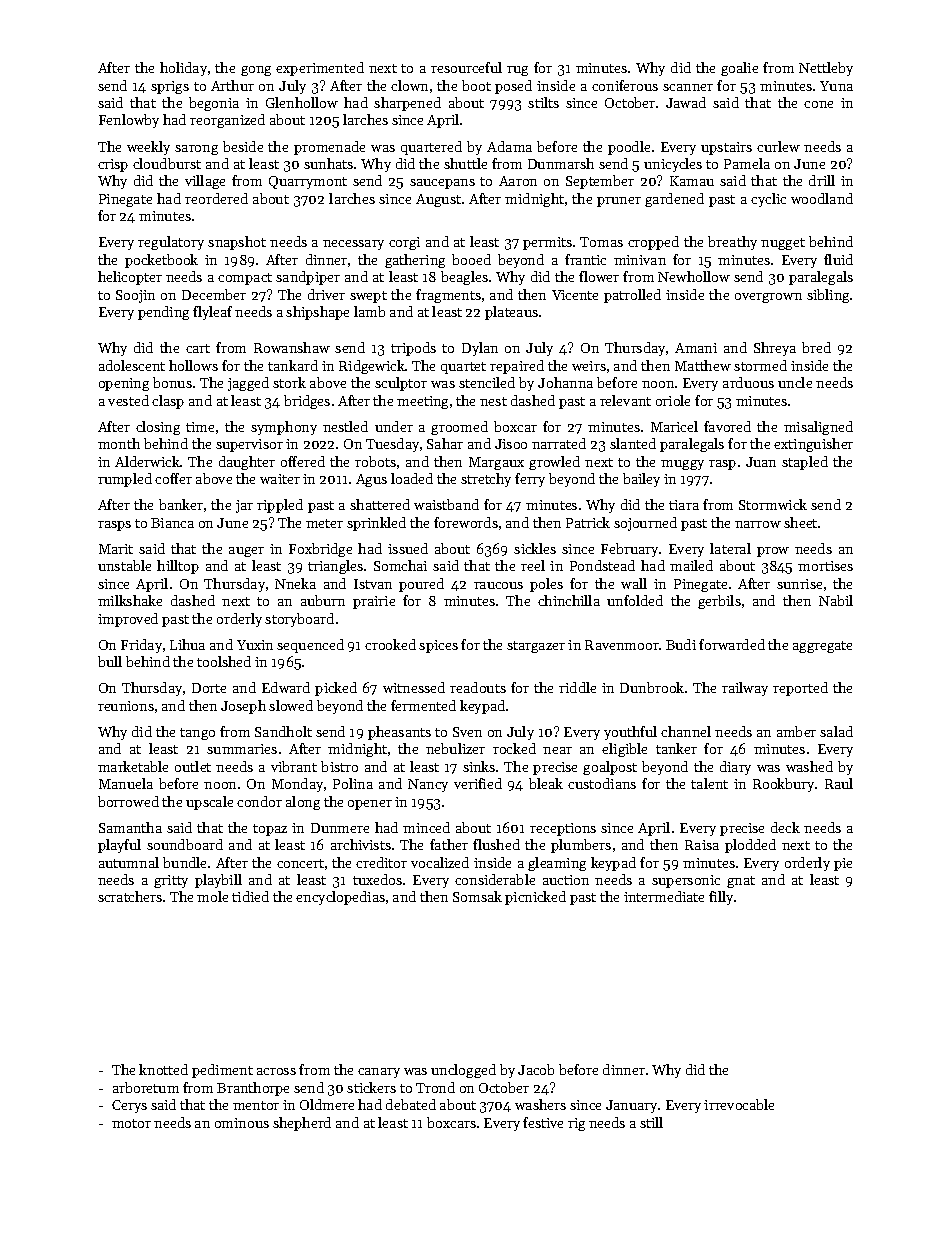 This page has height=1233, width=952. Describe the element at coordinates (768, 298) in the page. I see `overgrown` at that location.
